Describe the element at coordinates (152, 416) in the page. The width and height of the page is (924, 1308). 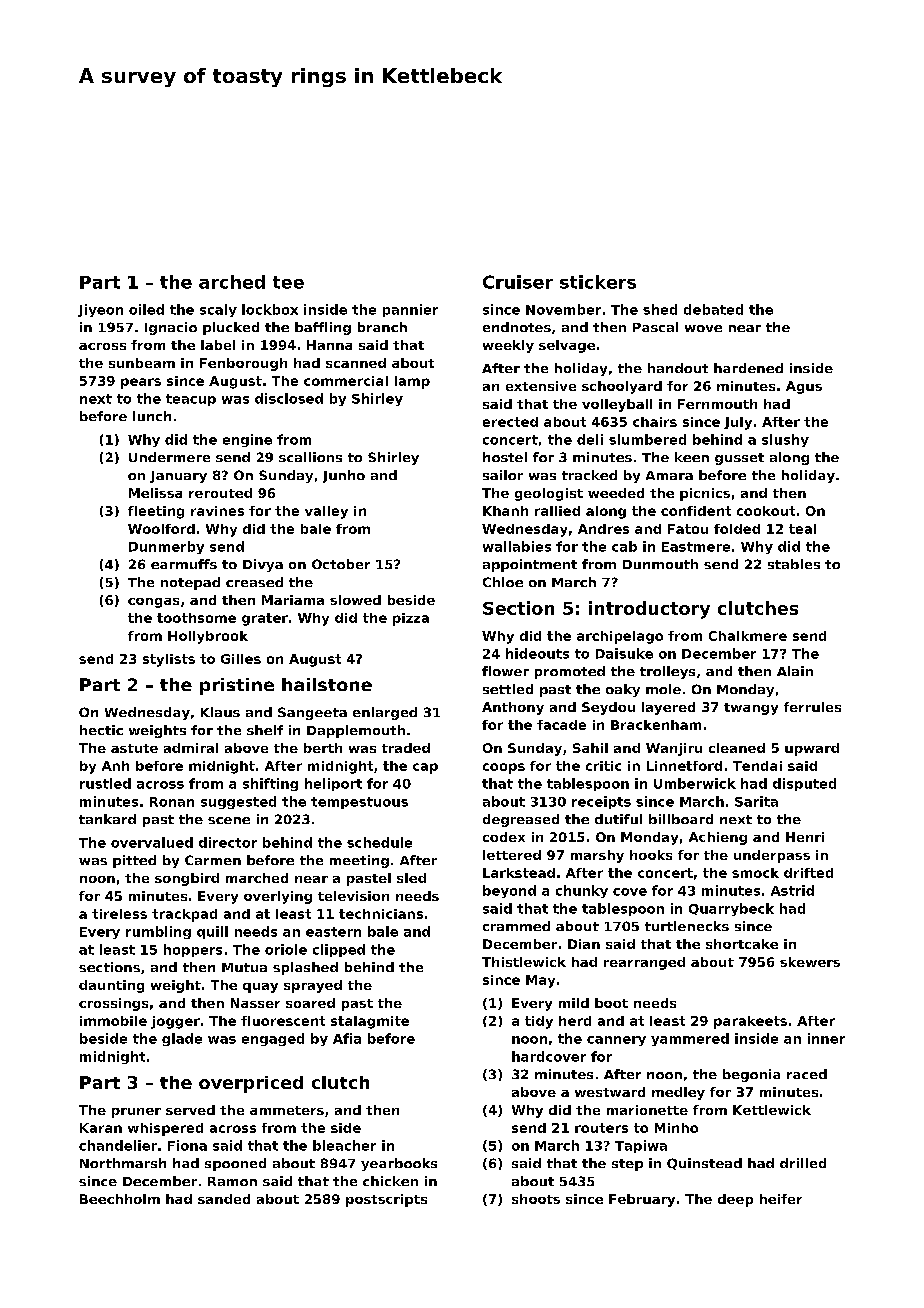
I see `lunch` at that location.
